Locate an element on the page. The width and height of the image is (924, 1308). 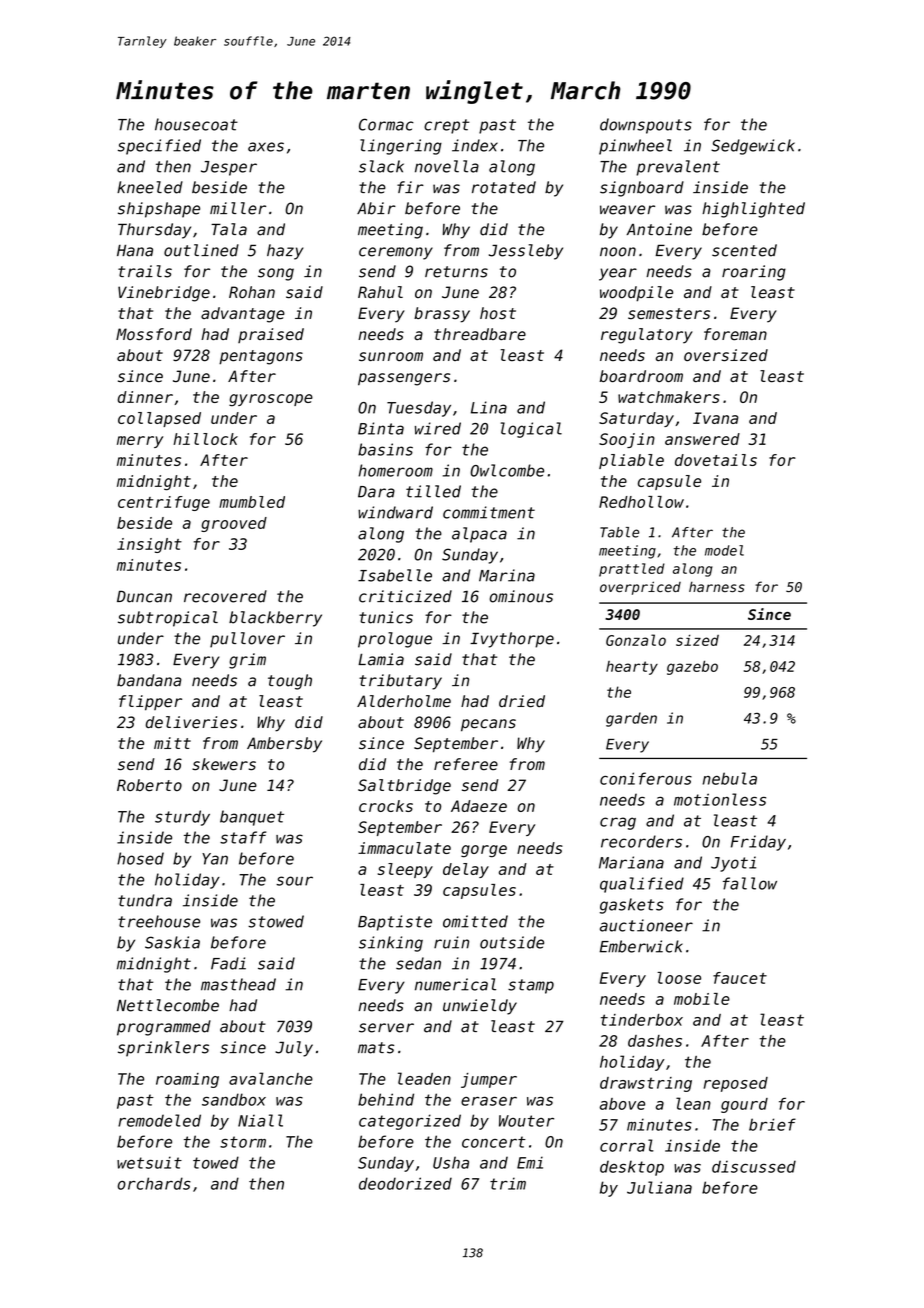
categorized is located at coordinates (410, 1122).
